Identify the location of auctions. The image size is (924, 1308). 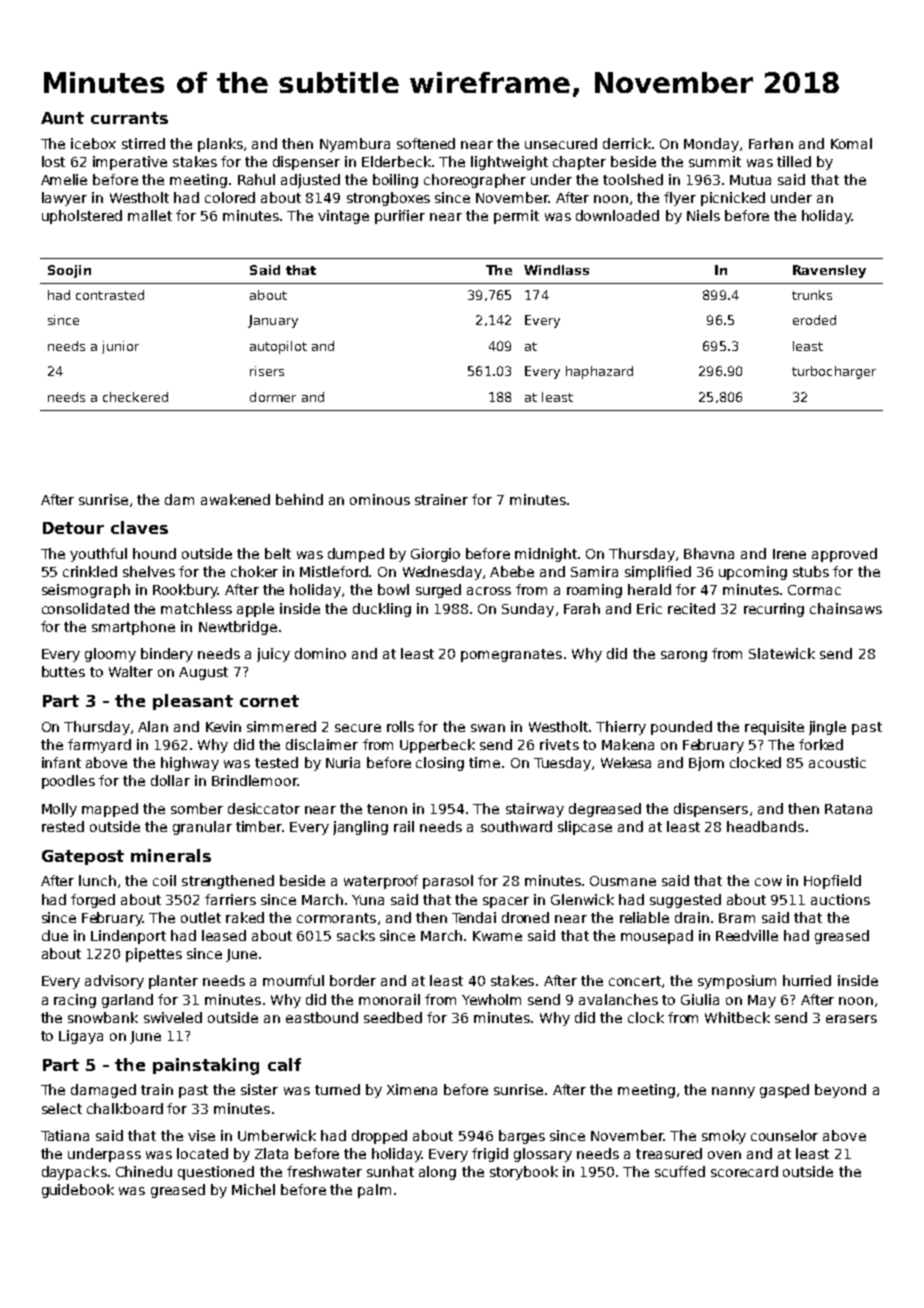
(840, 899).
